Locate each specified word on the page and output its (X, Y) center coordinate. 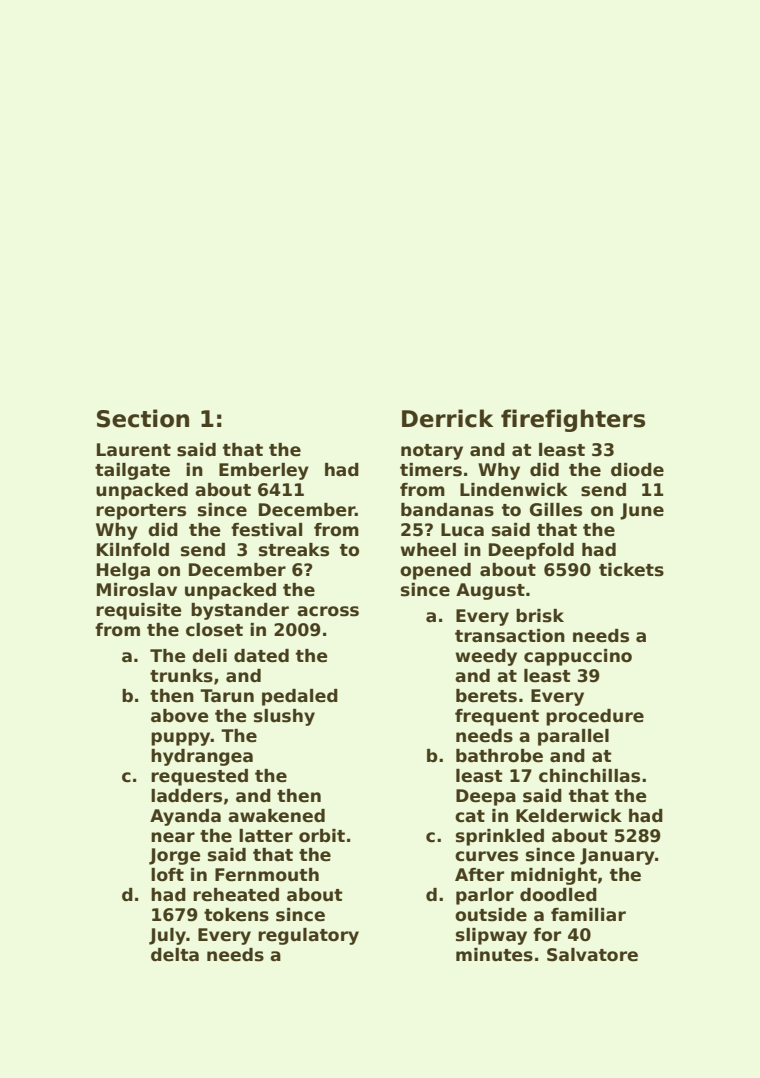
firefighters (573, 420)
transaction (510, 636)
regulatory (308, 936)
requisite (139, 611)
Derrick (447, 418)
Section (143, 418)
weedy (486, 657)
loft (167, 875)
